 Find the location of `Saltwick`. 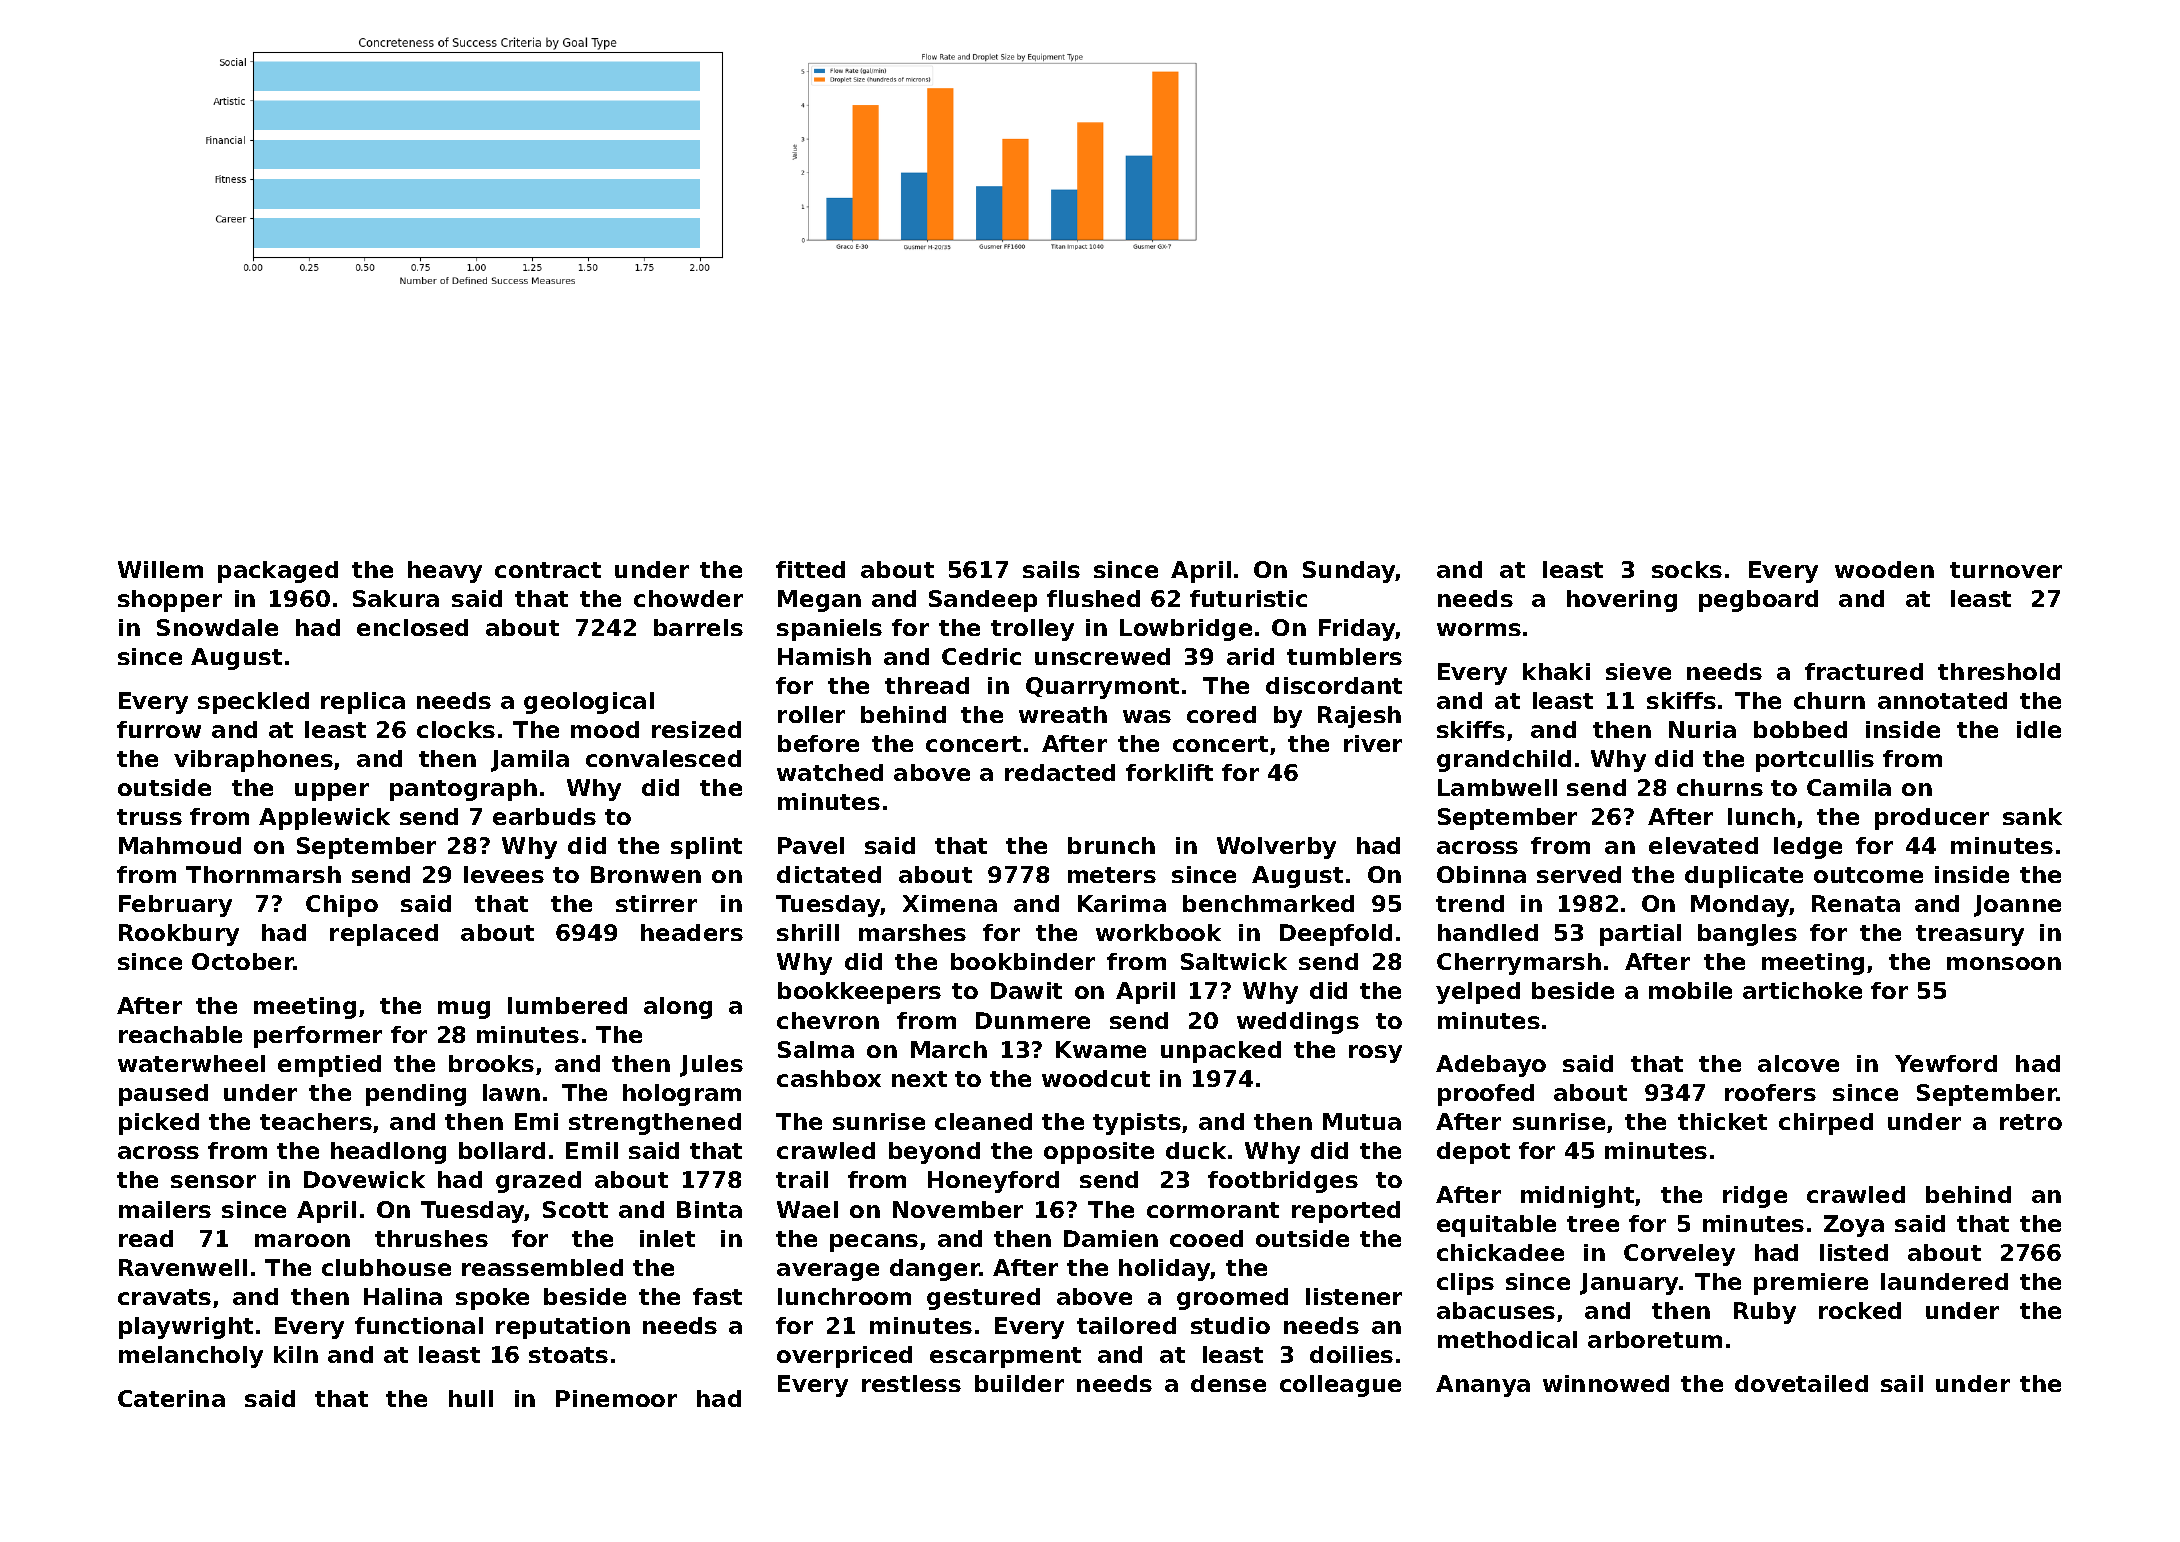

Saltwick is located at coordinates (1234, 961).
